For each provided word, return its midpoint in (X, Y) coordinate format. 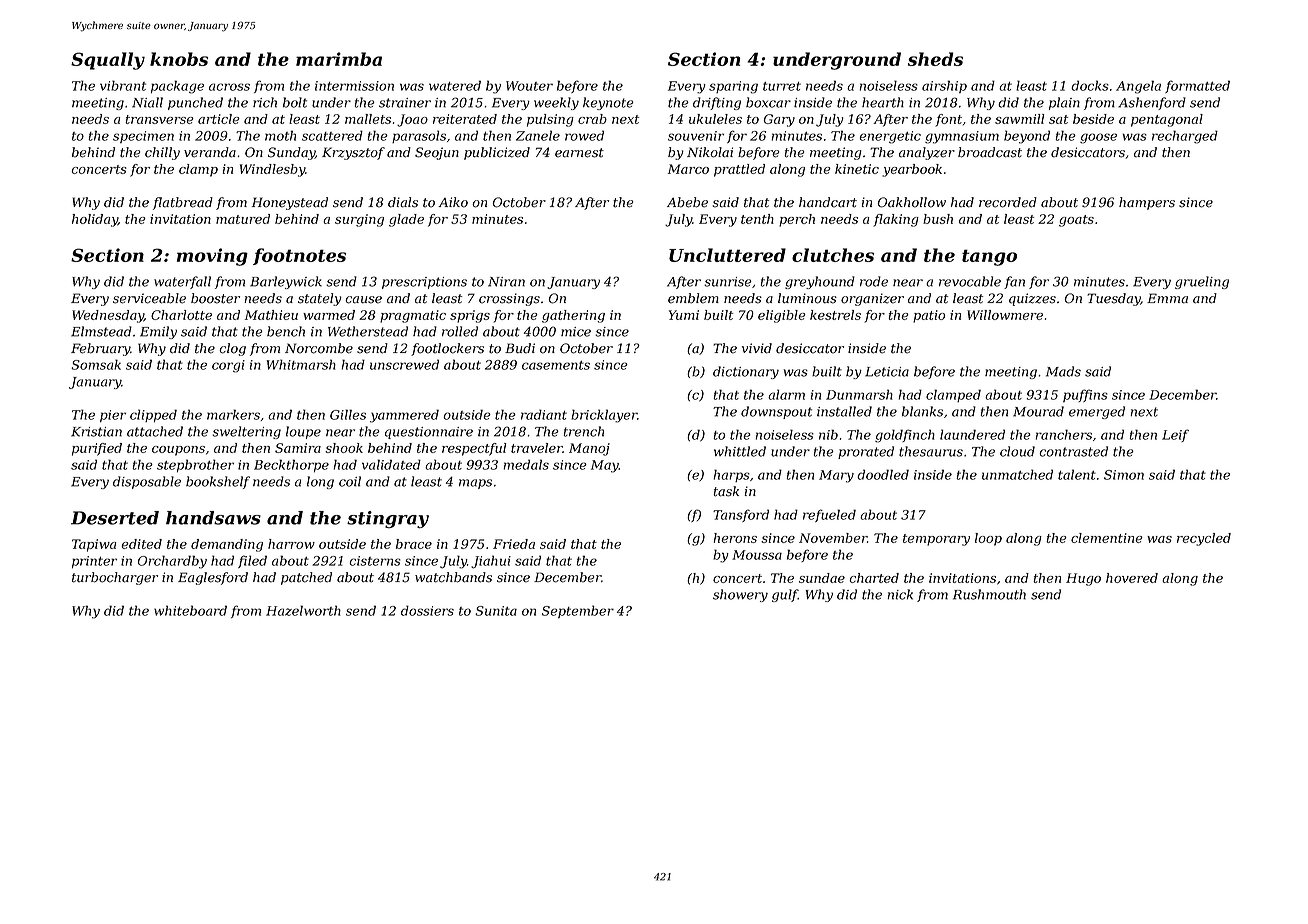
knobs (179, 59)
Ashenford (1152, 103)
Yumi (684, 315)
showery (740, 595)
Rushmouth (989, 594)
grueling (1202, 282)
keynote (608, 103)
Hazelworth (303, 610)
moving (212, 257)
